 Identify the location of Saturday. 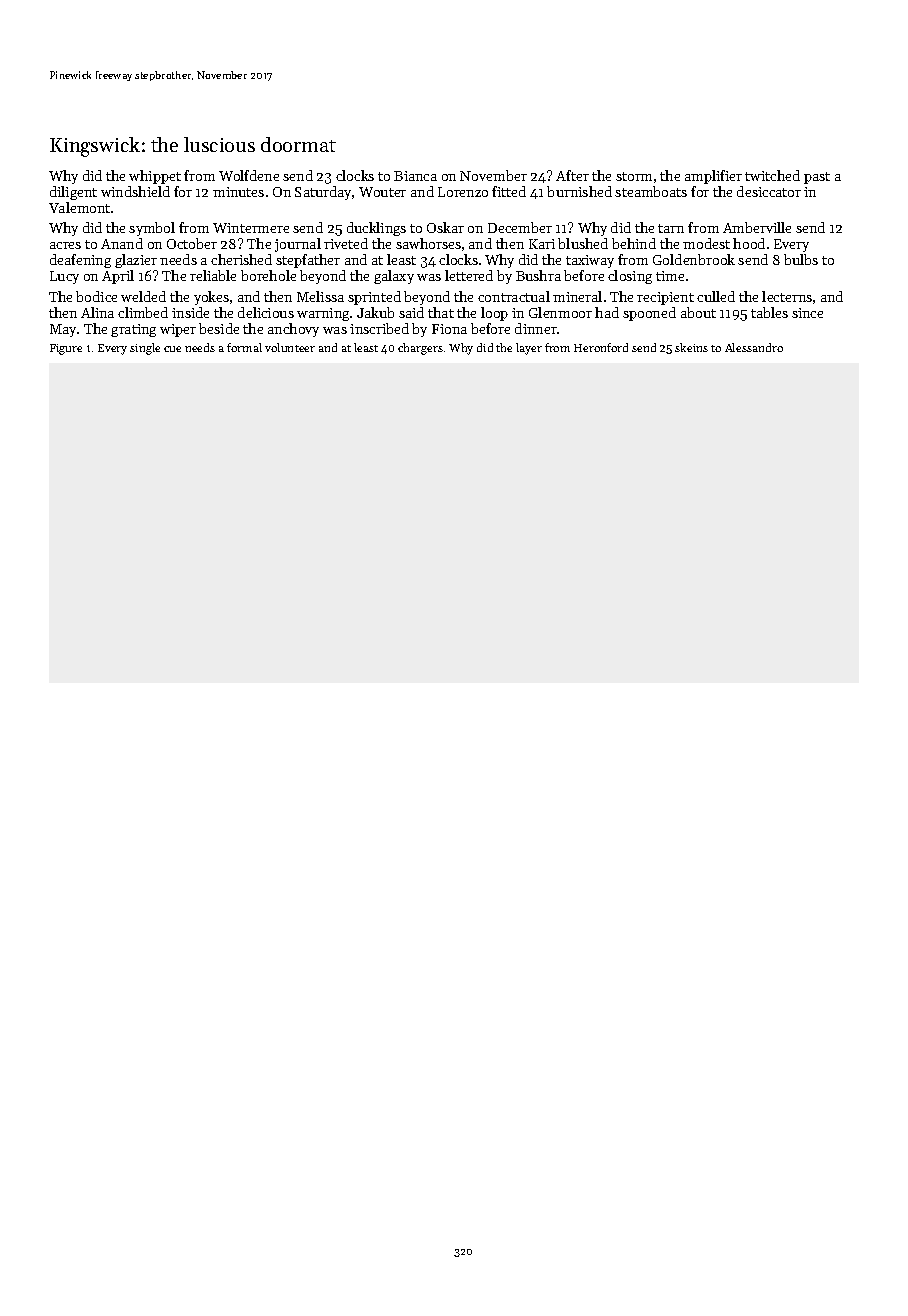
(323, 193).
